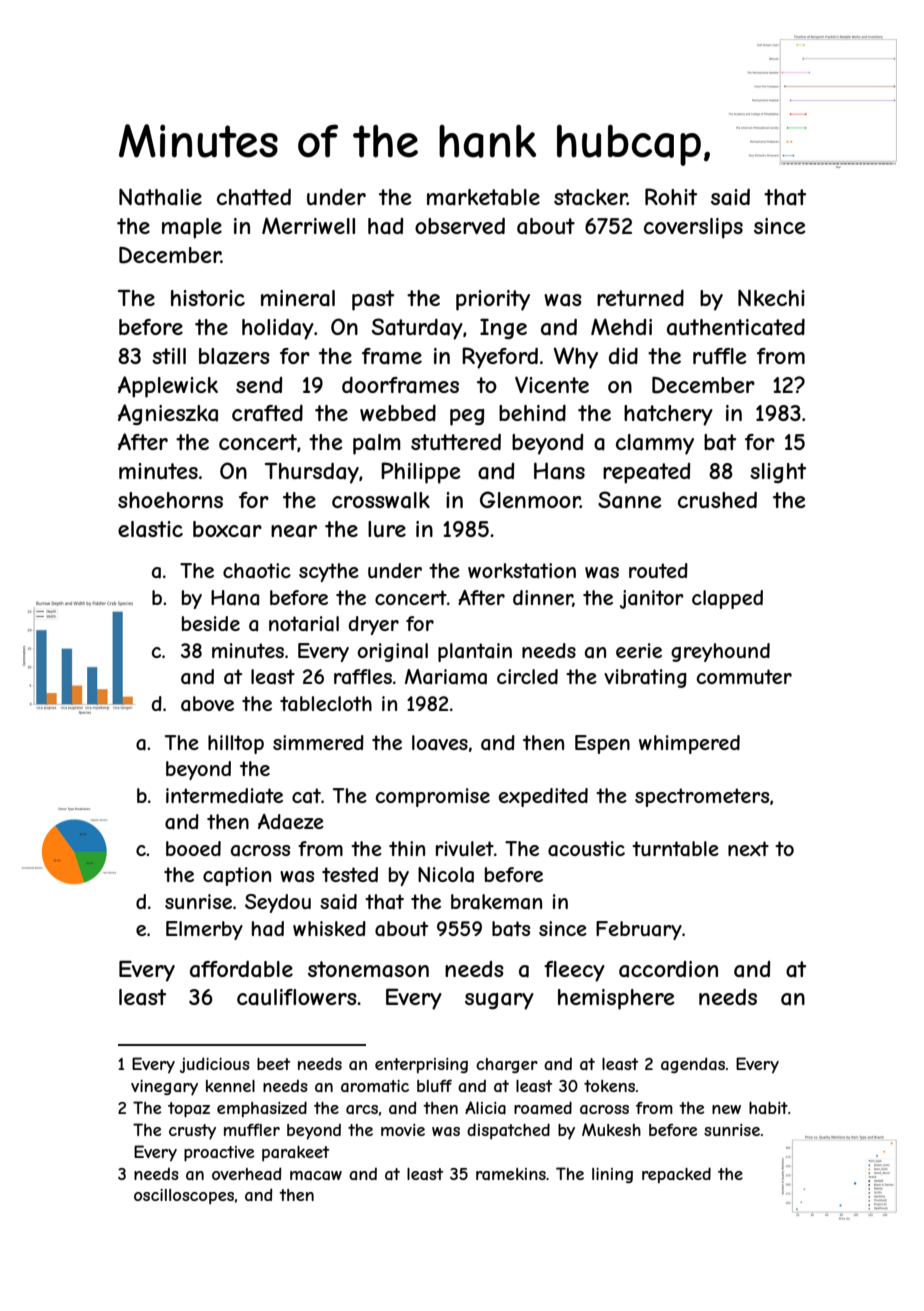 This screenshot has width=924, height=1311. Describe the element at coordinates (671, 196) in the screenshot. I see `Rohit` at that location.
